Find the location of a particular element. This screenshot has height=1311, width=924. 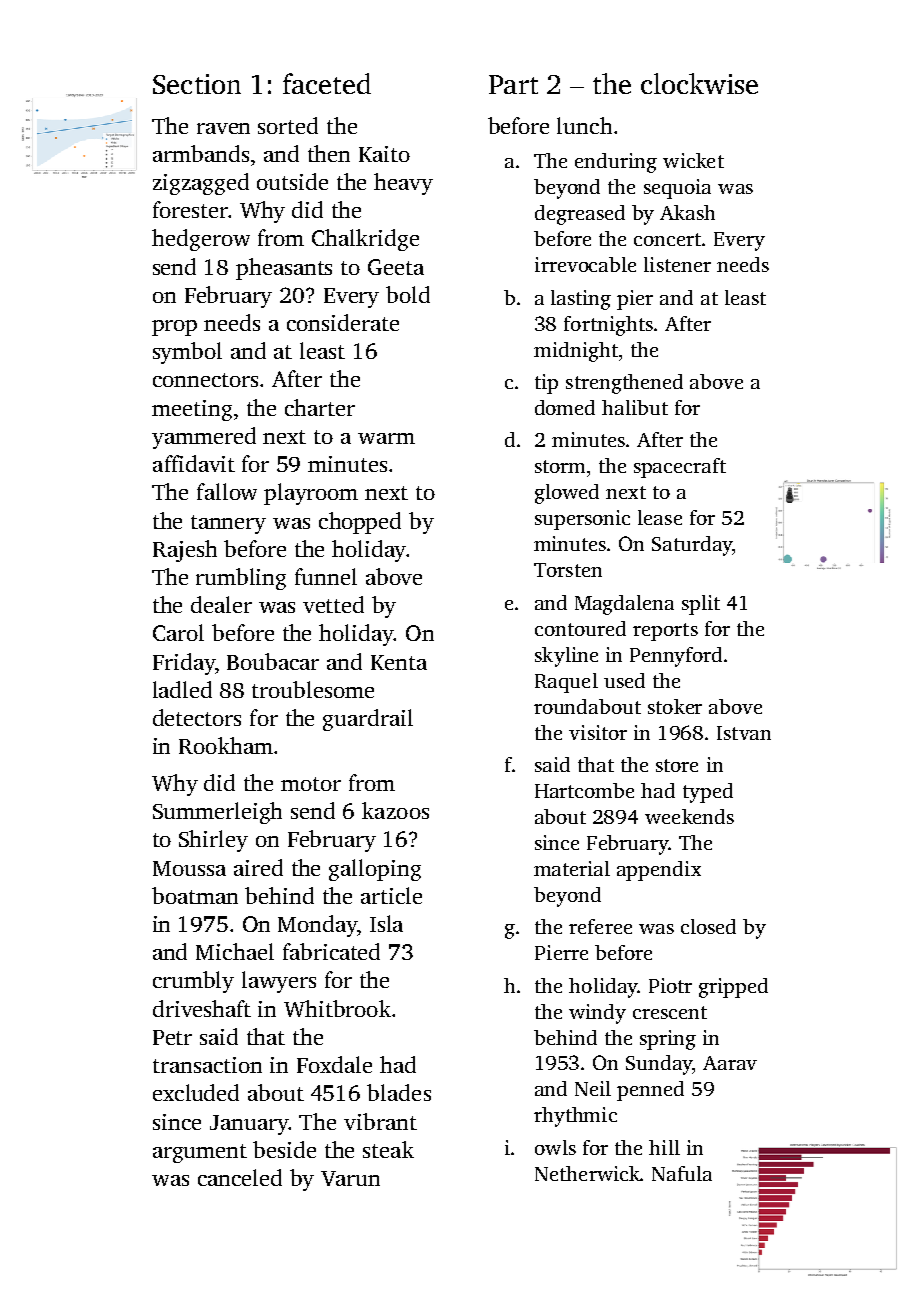

argument is located at coordinates (200, 1153).
